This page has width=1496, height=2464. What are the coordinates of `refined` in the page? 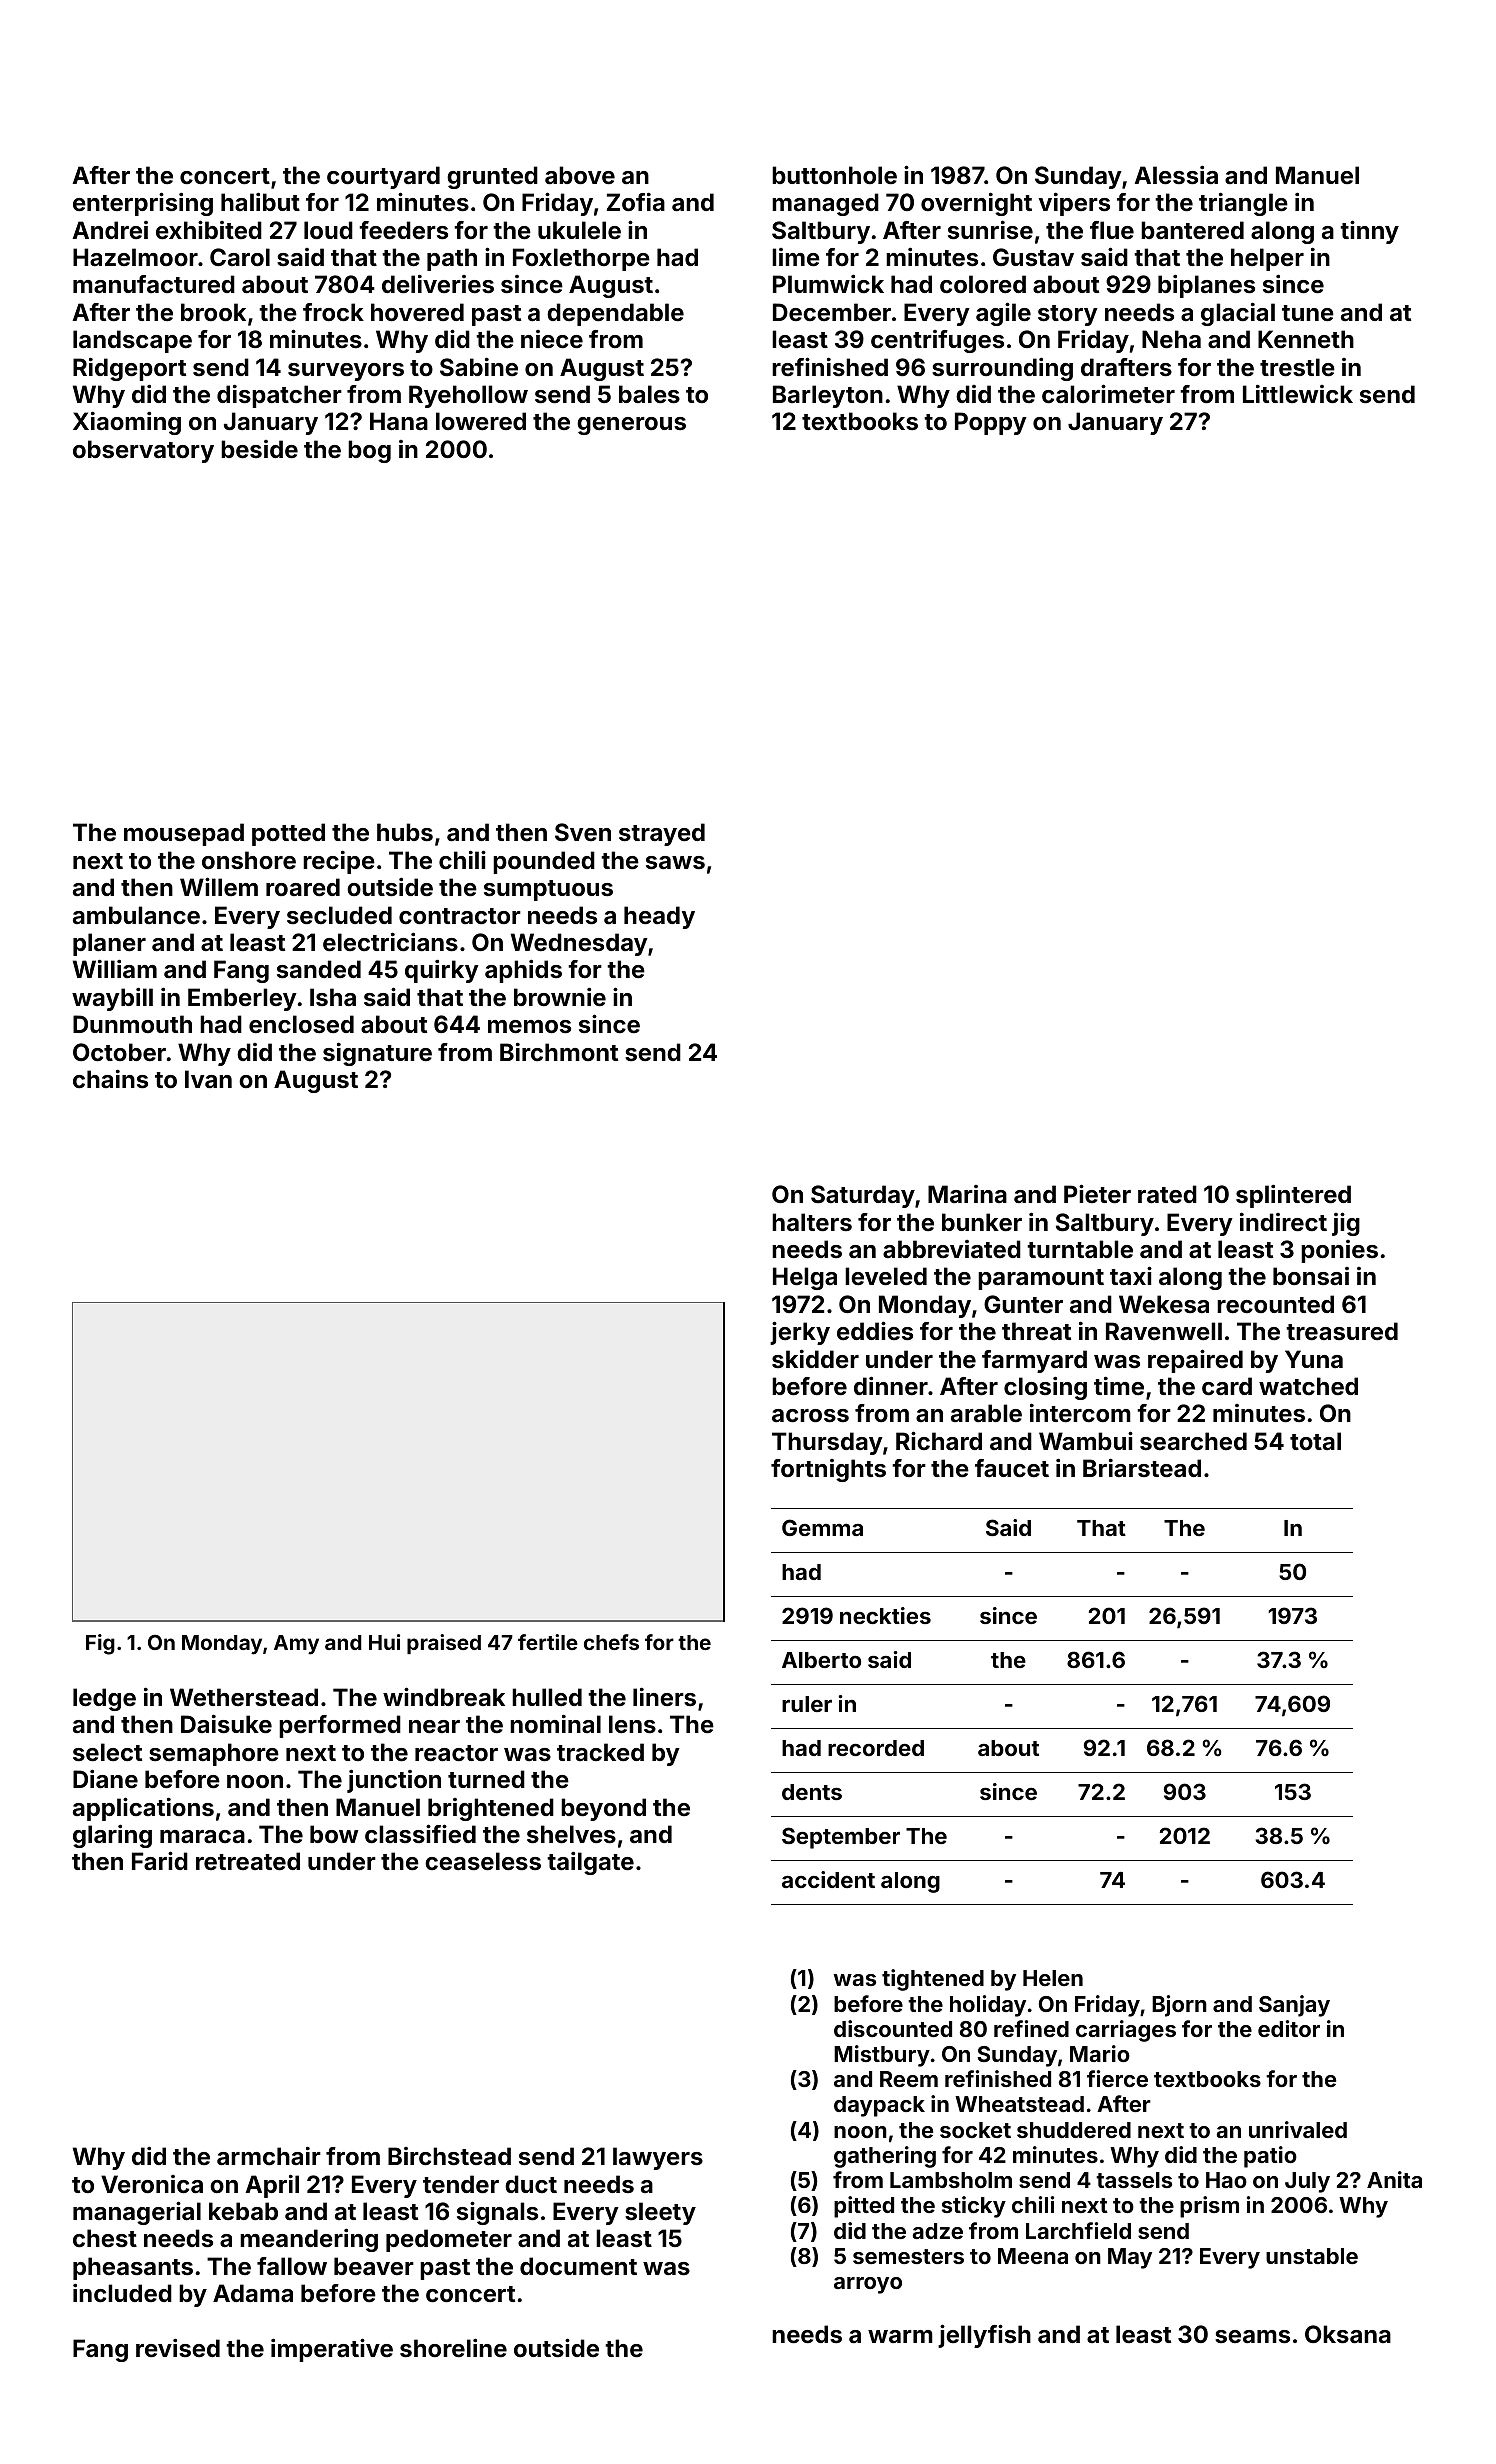 It's located at (1031, 2028).
